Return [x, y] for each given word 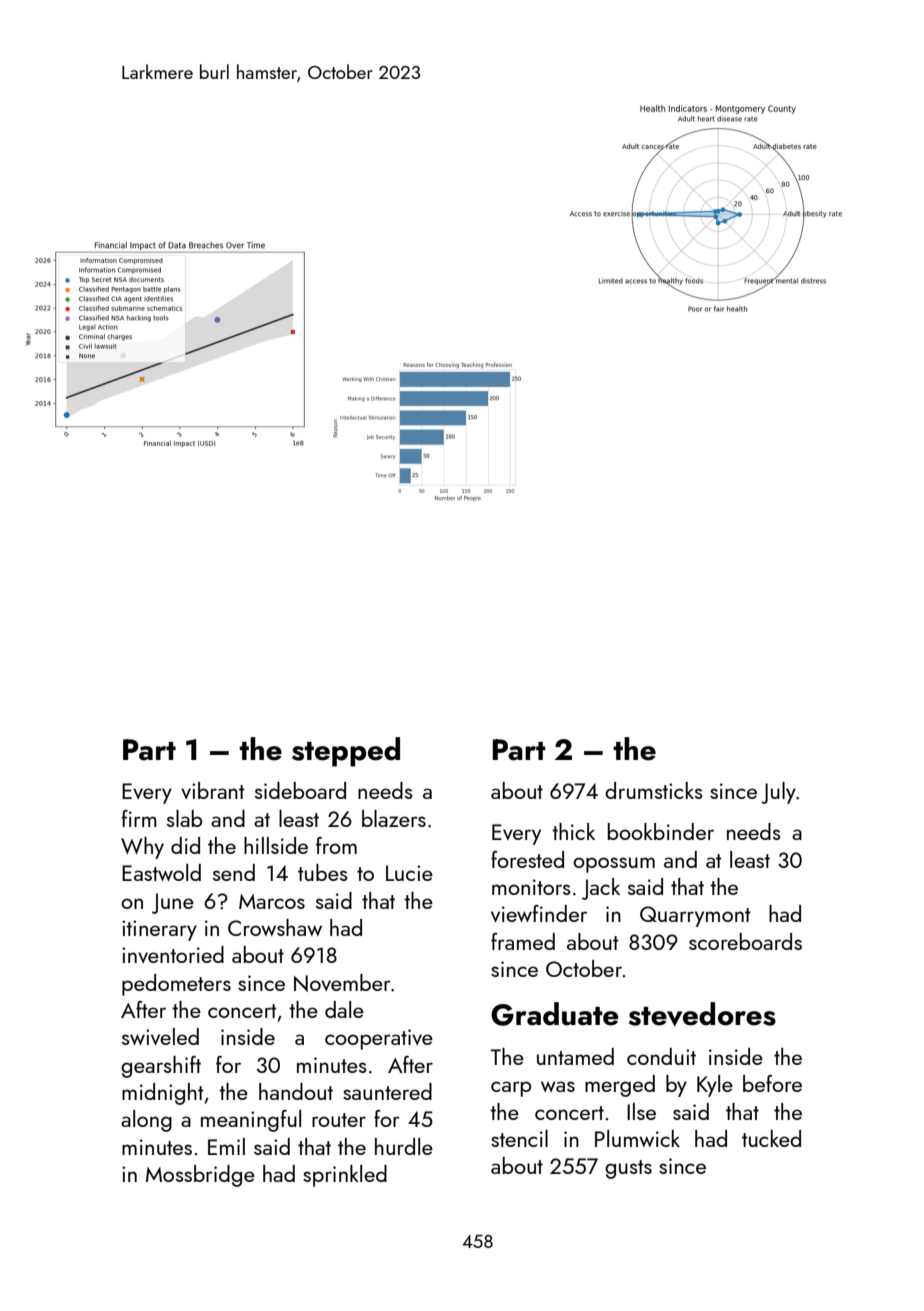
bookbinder [661, 831]
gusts [628, 1169]
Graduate [554, 1014]
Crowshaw [275, 927]
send [234, 872]
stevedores [702, 1014]
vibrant [213, 790]
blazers [394, 818]
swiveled [160, 1036]
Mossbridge [200, 1176]
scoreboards [745, 941]
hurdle [404, 1146]
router [339, 1120]
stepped [346, 752]
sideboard [300, 790]
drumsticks [654, 790]
